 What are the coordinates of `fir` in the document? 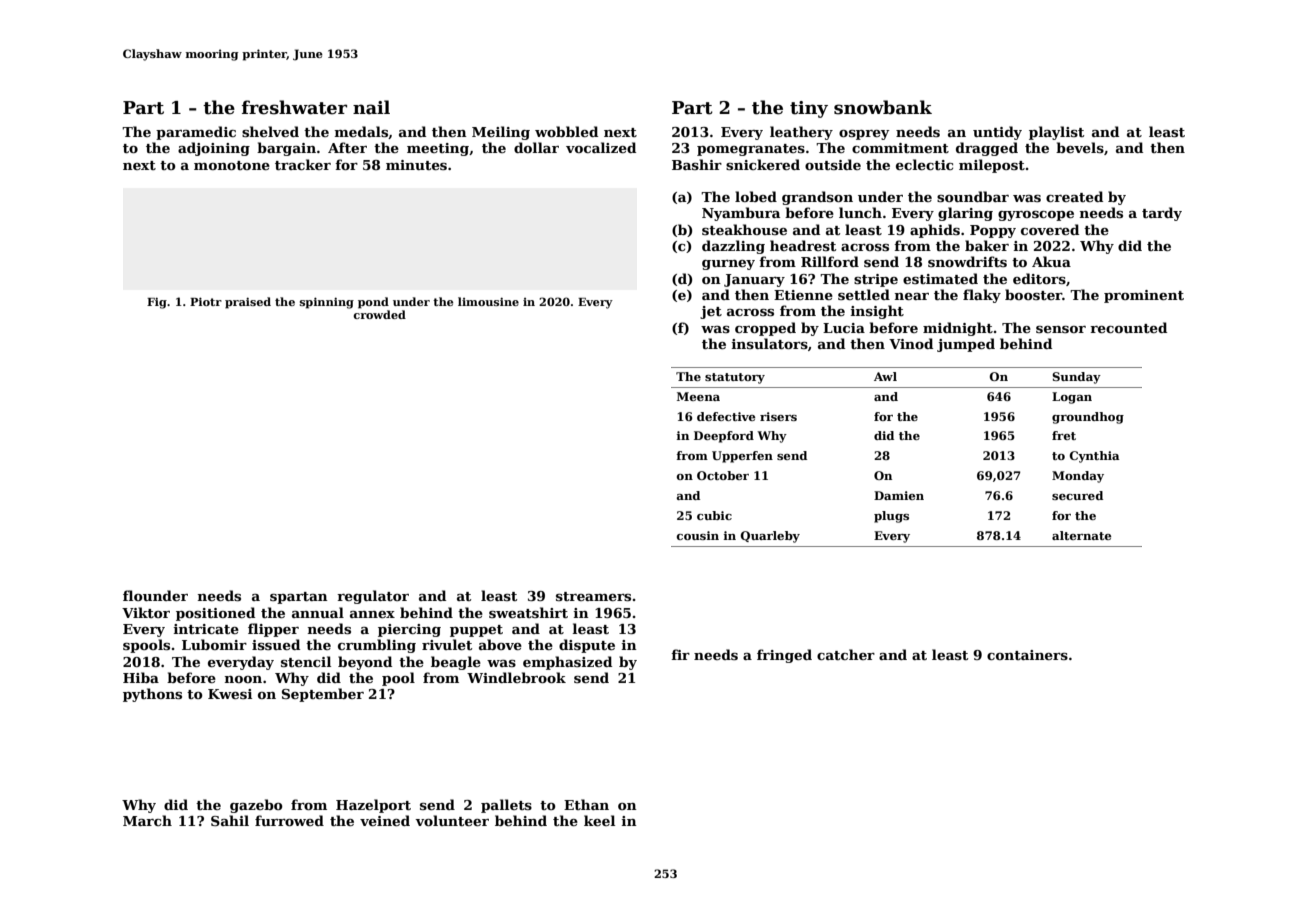 It's located at (680, 654).
